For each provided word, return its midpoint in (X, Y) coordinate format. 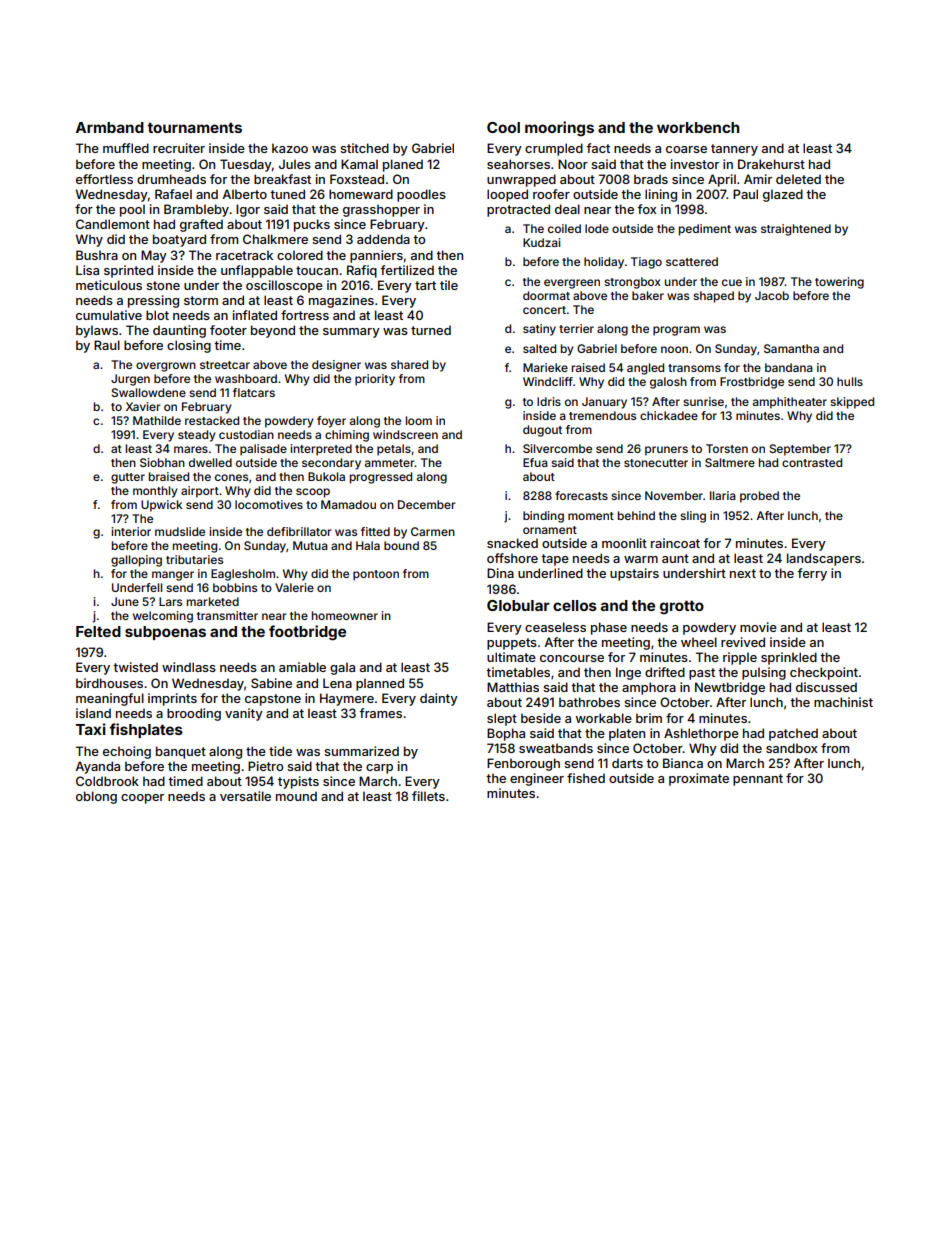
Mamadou (348, 504)
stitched (364, 148)
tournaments (194, 127)
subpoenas (165, 633)
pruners (666, 451)
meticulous (109, 285)
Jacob (772, 295)
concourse (572, 658)
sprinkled (789, 658)
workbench (698, 127)
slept (502, 719)
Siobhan (162, 462)
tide (280, 751)
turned (431, 330)
